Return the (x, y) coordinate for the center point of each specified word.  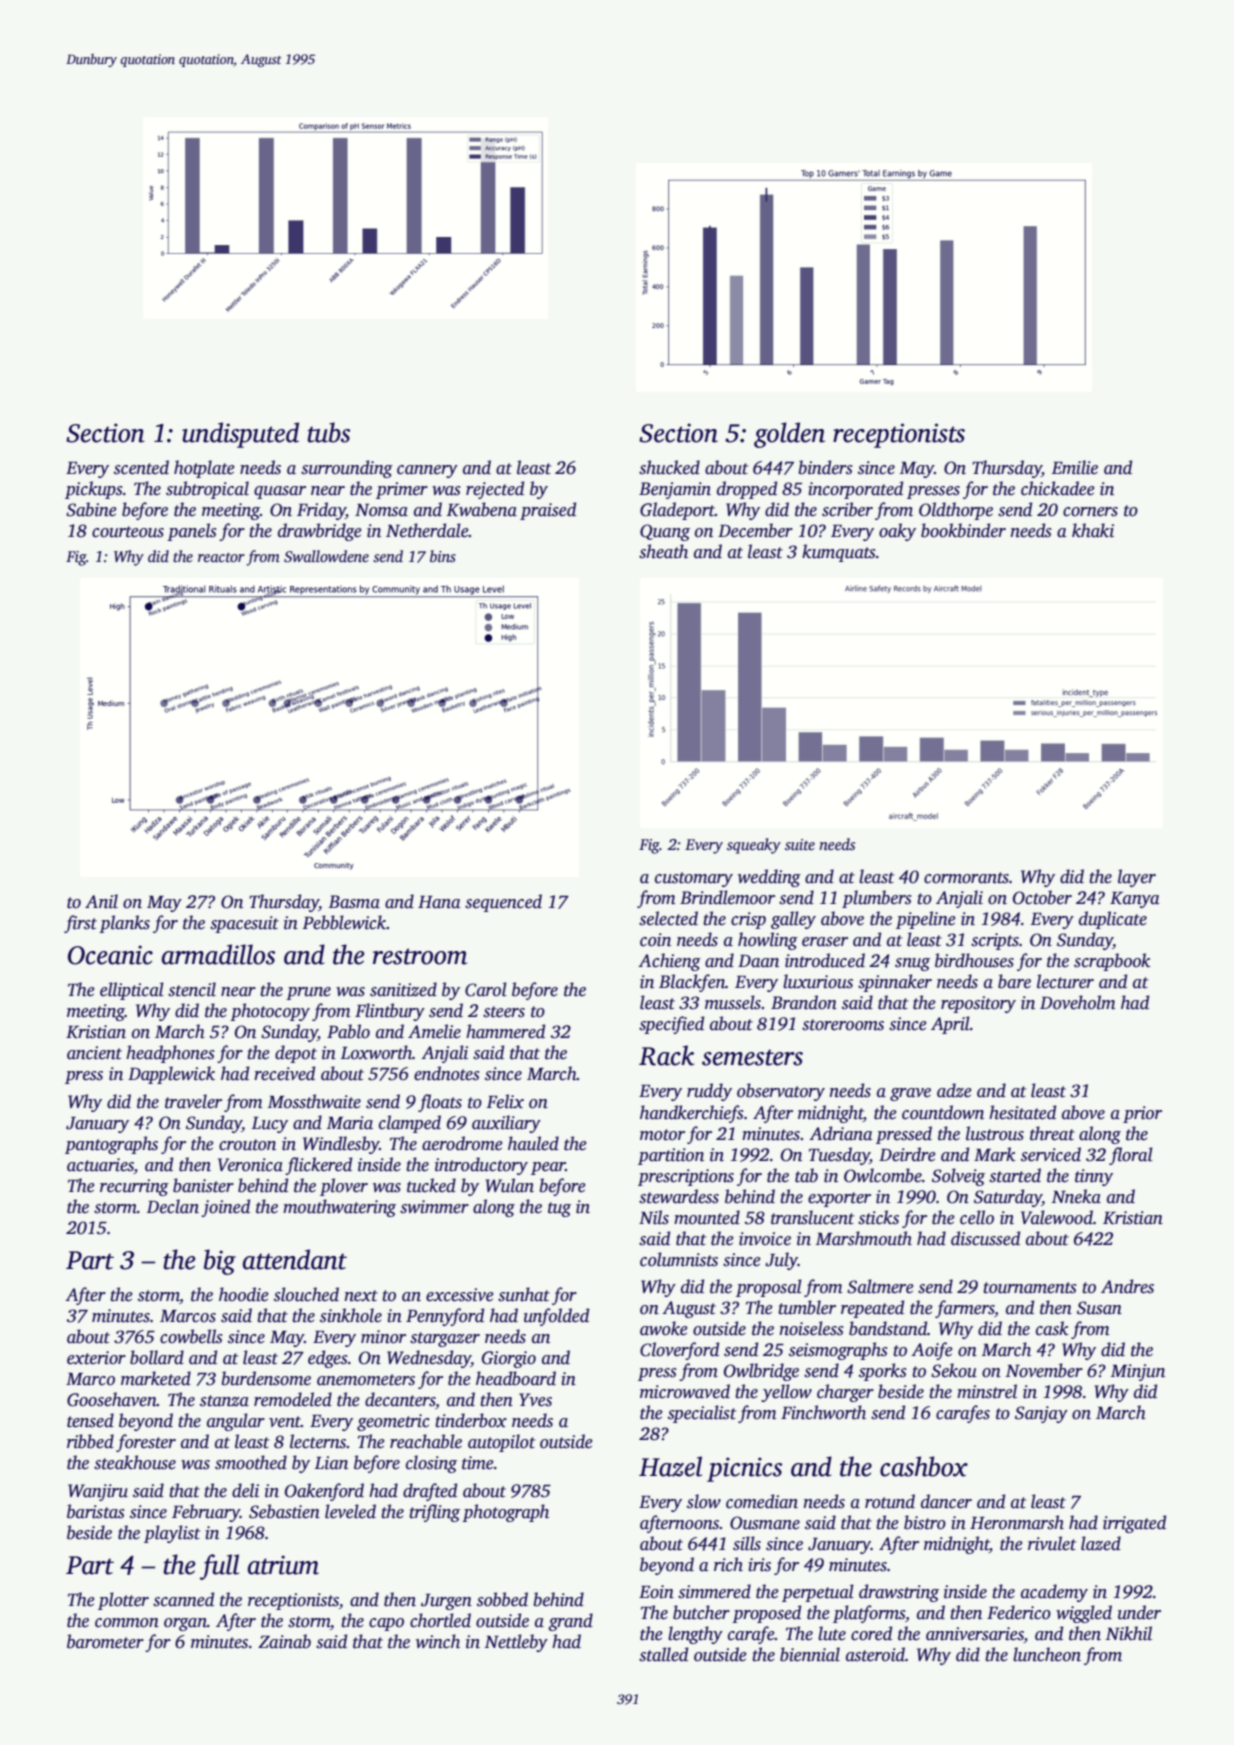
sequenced (503, 903)
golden (789, 435)
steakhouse (135, 1462)
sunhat (524, 1294)
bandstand (888, 1328)
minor (383, 1337)
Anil (101, 901)
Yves (535, 1400)
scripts (995, 941)
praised (548, 511)
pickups (94, 490)
